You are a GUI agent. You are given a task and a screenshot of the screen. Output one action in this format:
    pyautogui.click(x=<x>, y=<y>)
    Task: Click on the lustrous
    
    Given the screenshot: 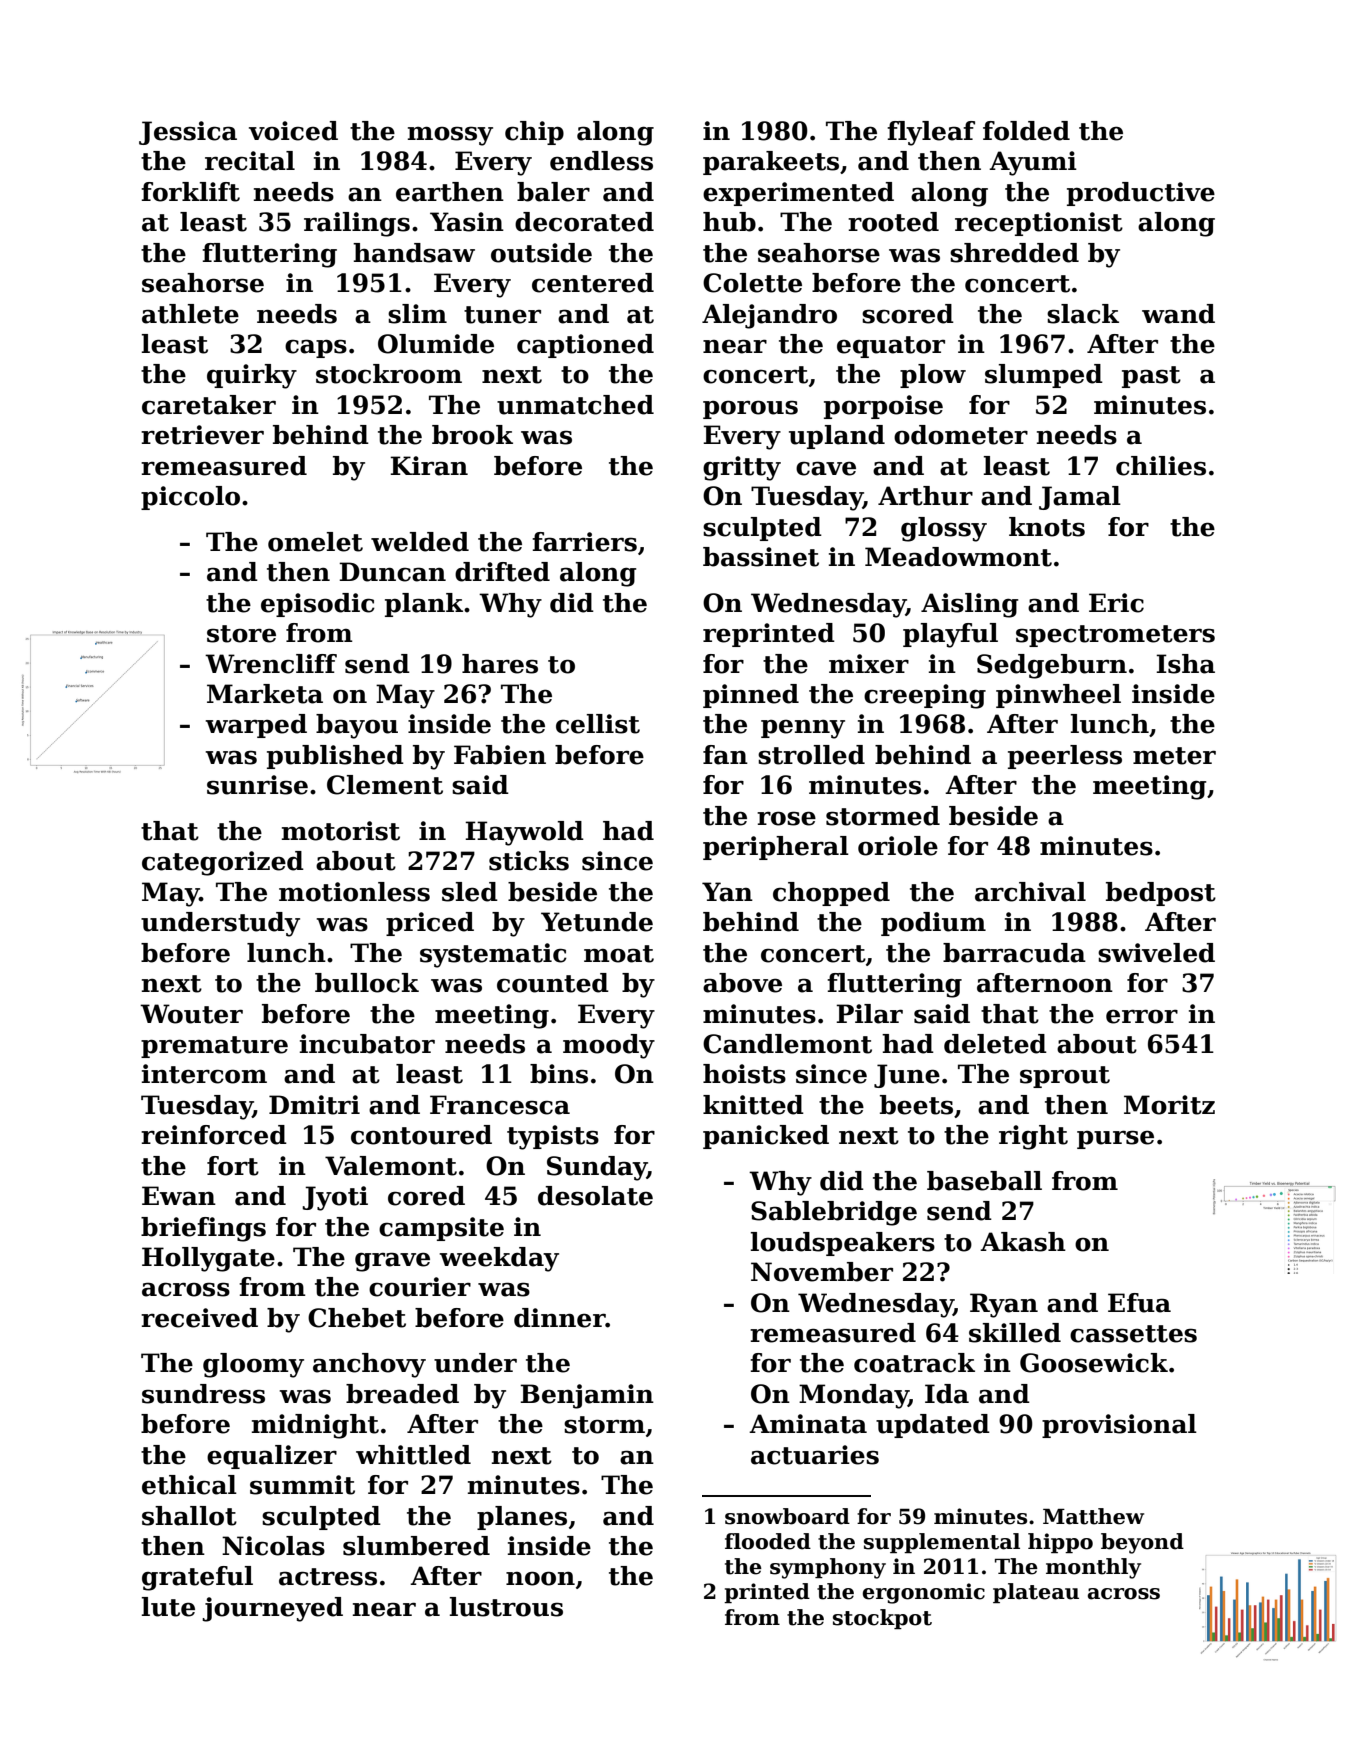 What is the action you would take?
    pyautogui.click(x=506, y=1607)
